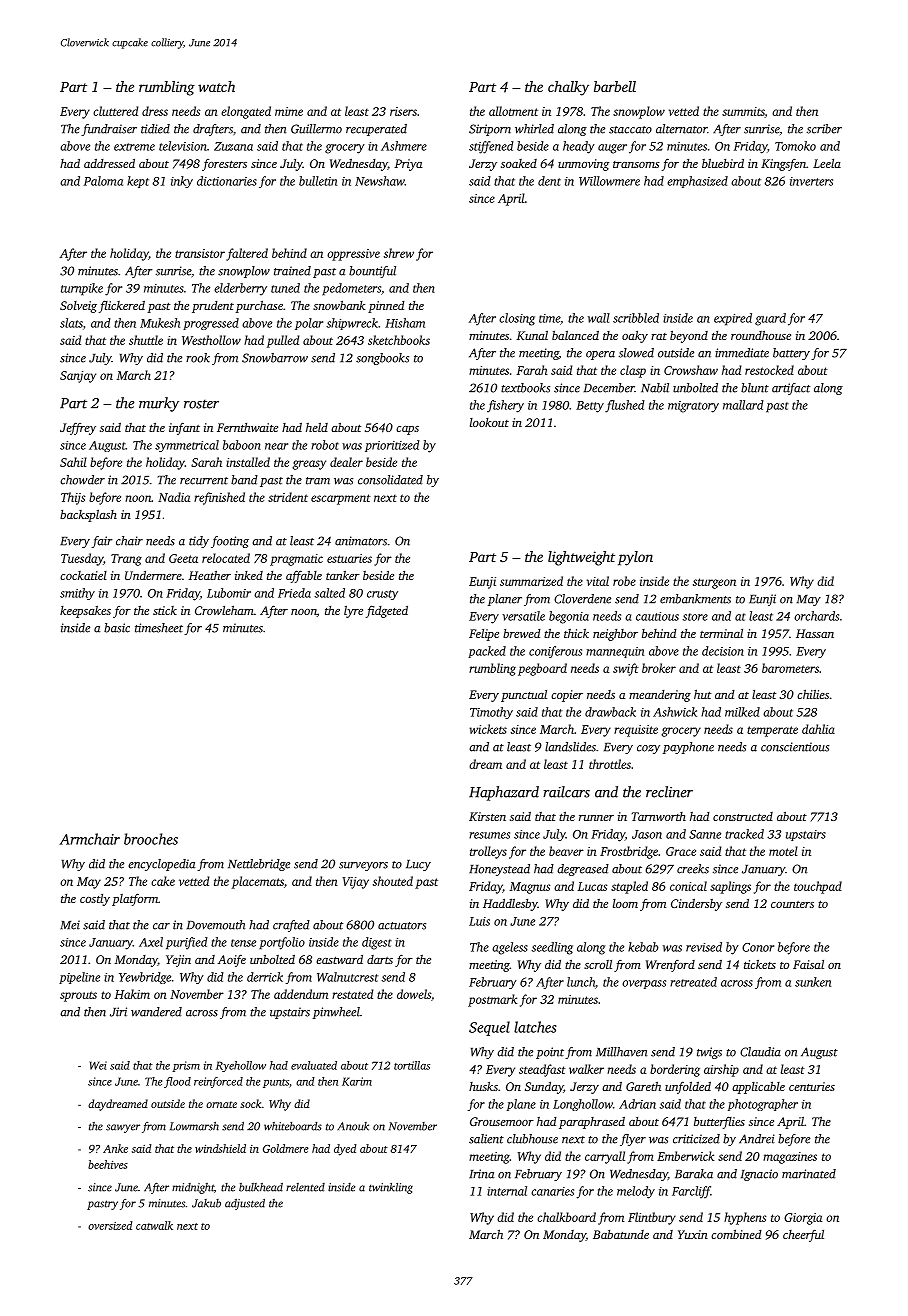  Describe the element at coordinates (599, 318) in the page. I see `wall` at that location.
